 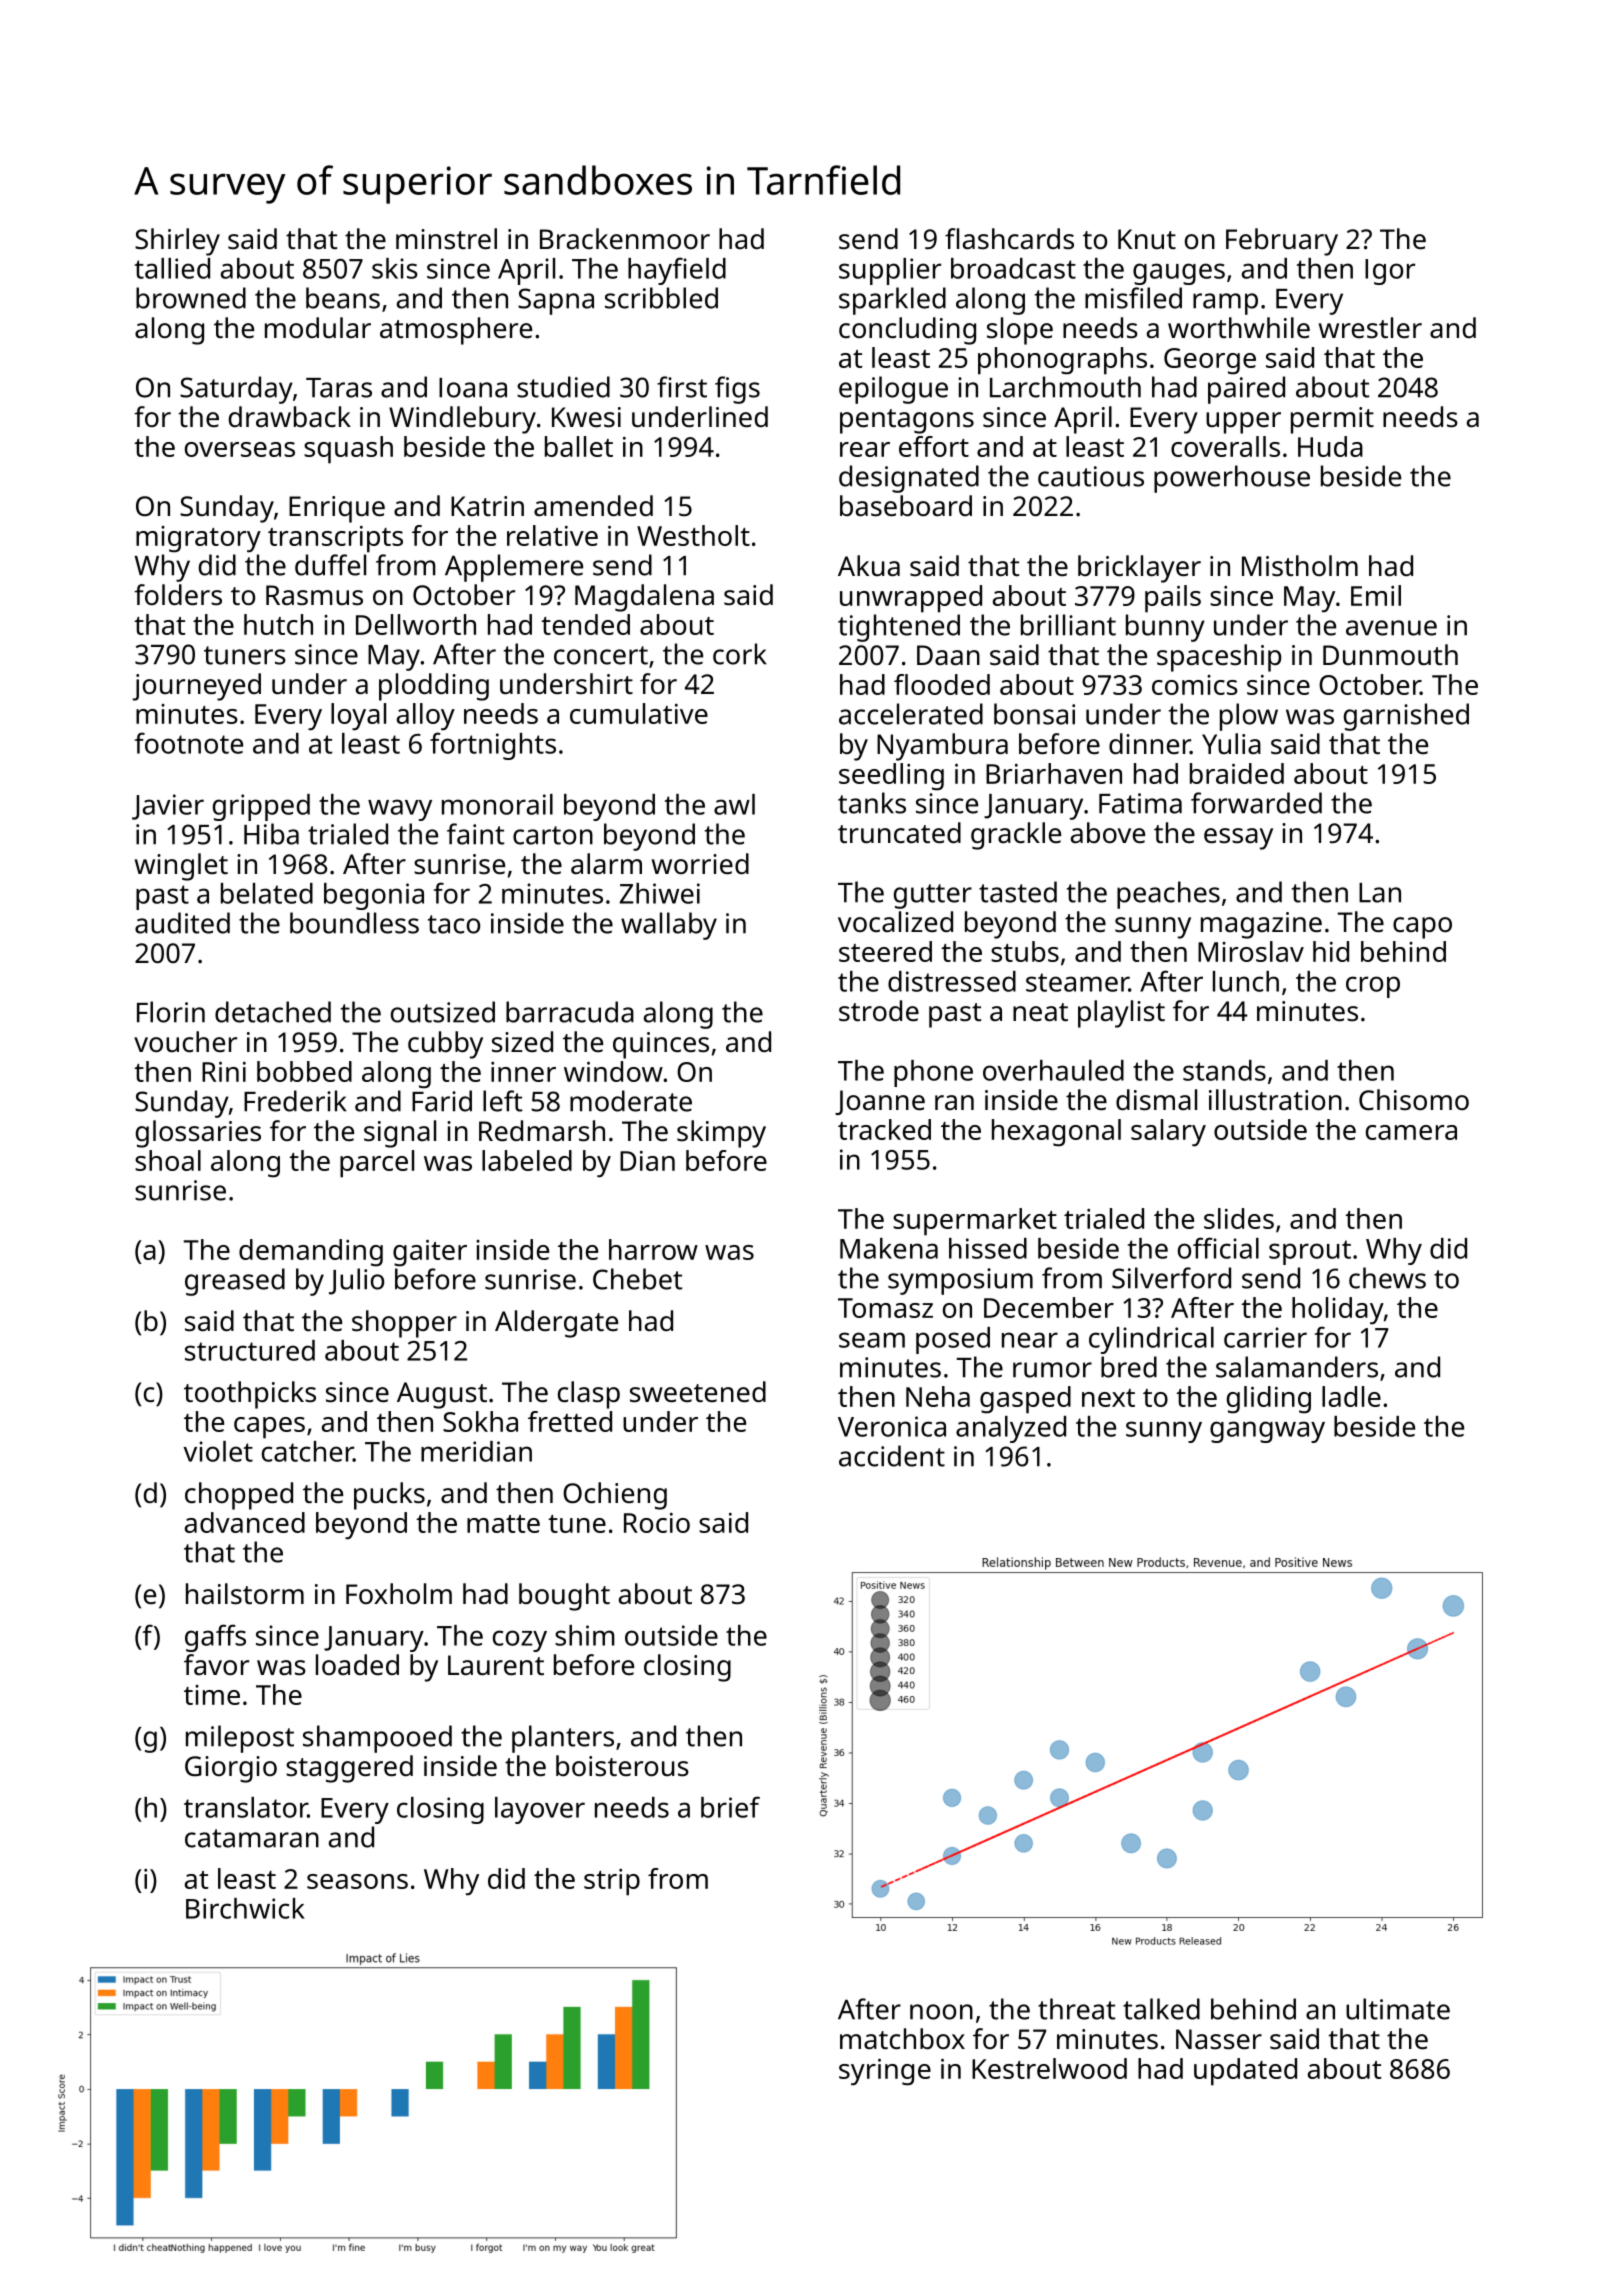 I want to click on bunny, so click(x=1165, y=628).
